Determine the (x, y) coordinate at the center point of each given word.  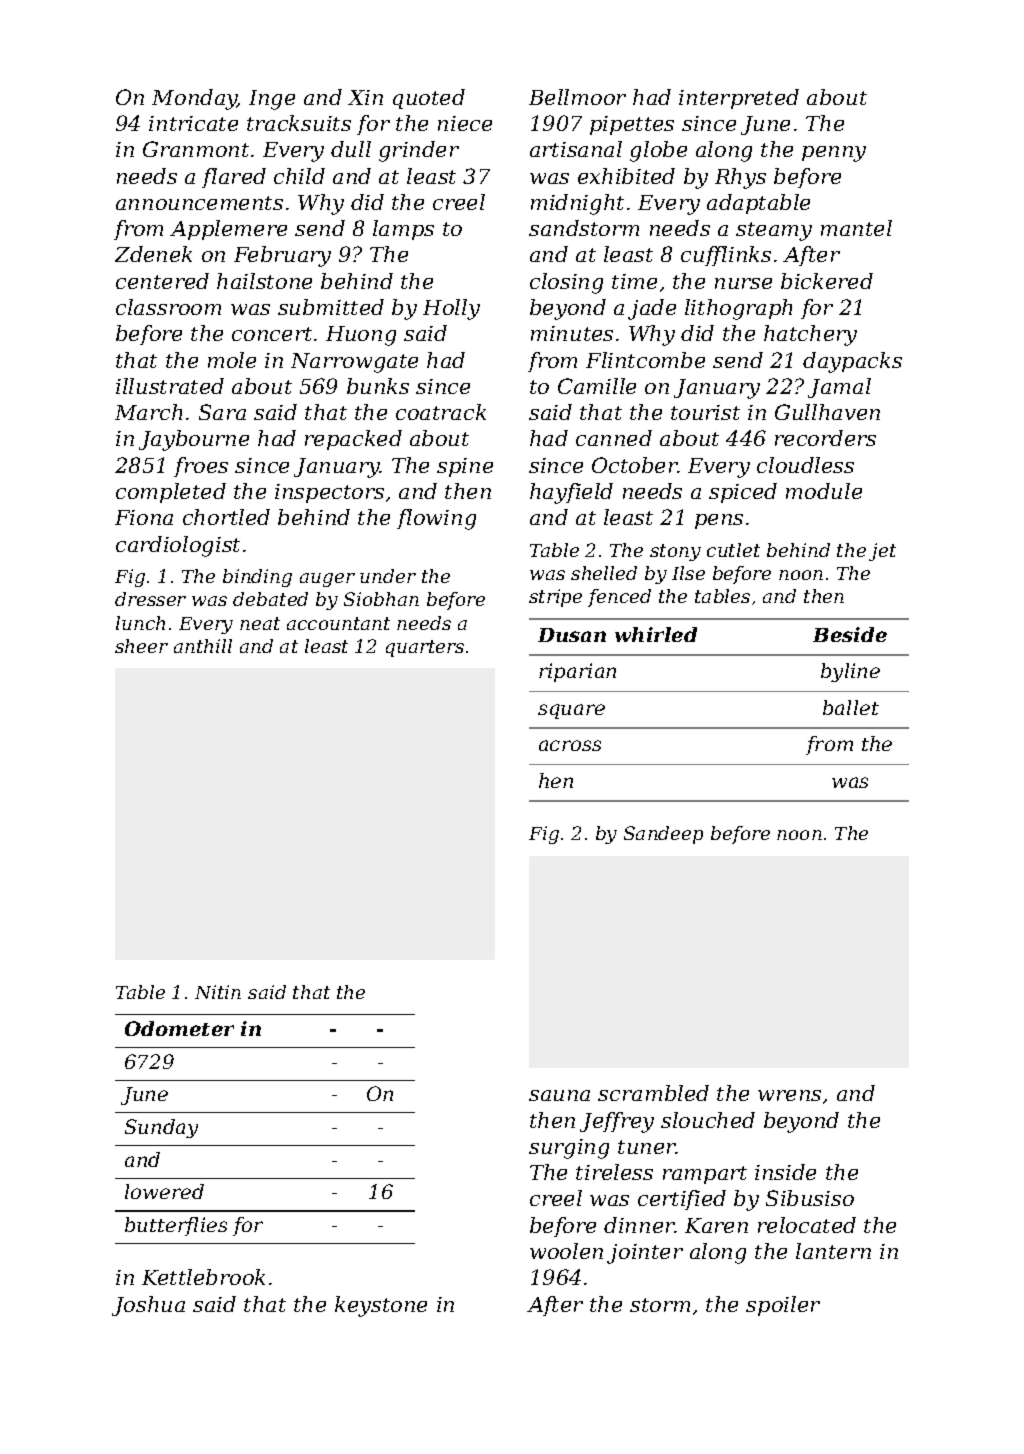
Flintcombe (645, 360)
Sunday (161, 1128)
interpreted (739, 99)
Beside (850, 634)
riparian (577, 672)
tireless (614, 1172)
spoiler (783, 1306)
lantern (833, 1251)
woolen (566, 1251)
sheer (141, 646)
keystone (381, 1306)
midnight (577, 204)
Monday (194, 99)
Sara (222, 412)
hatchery (810, 335)
